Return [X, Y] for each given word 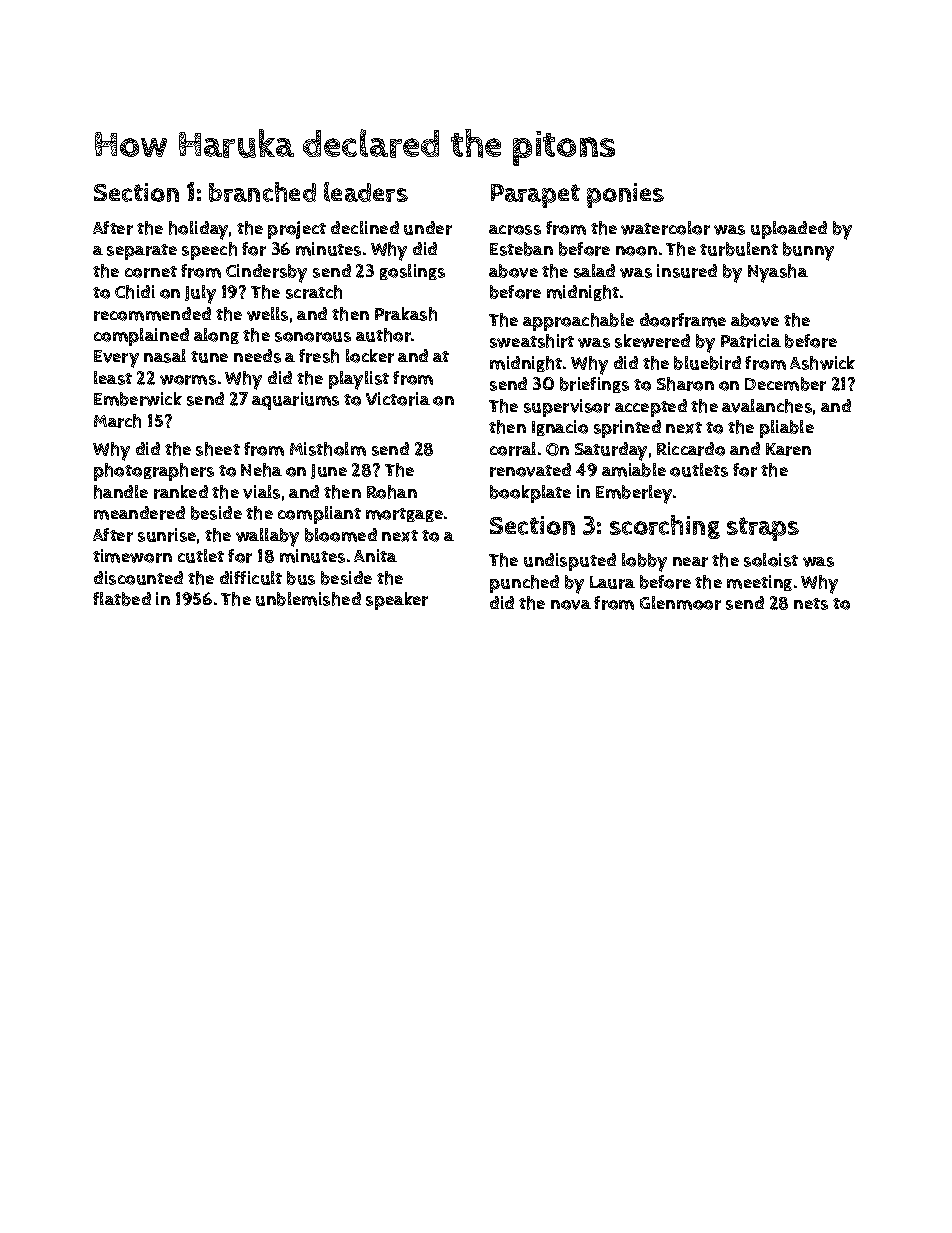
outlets [699, 470]
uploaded [789, 230]
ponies [625, 195]
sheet [218, 449]
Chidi [135, 292]
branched [262, 192]
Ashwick [822, 363]
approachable [578, 322]
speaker [397, 601]
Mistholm [328, 449]
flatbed [122, 599]
